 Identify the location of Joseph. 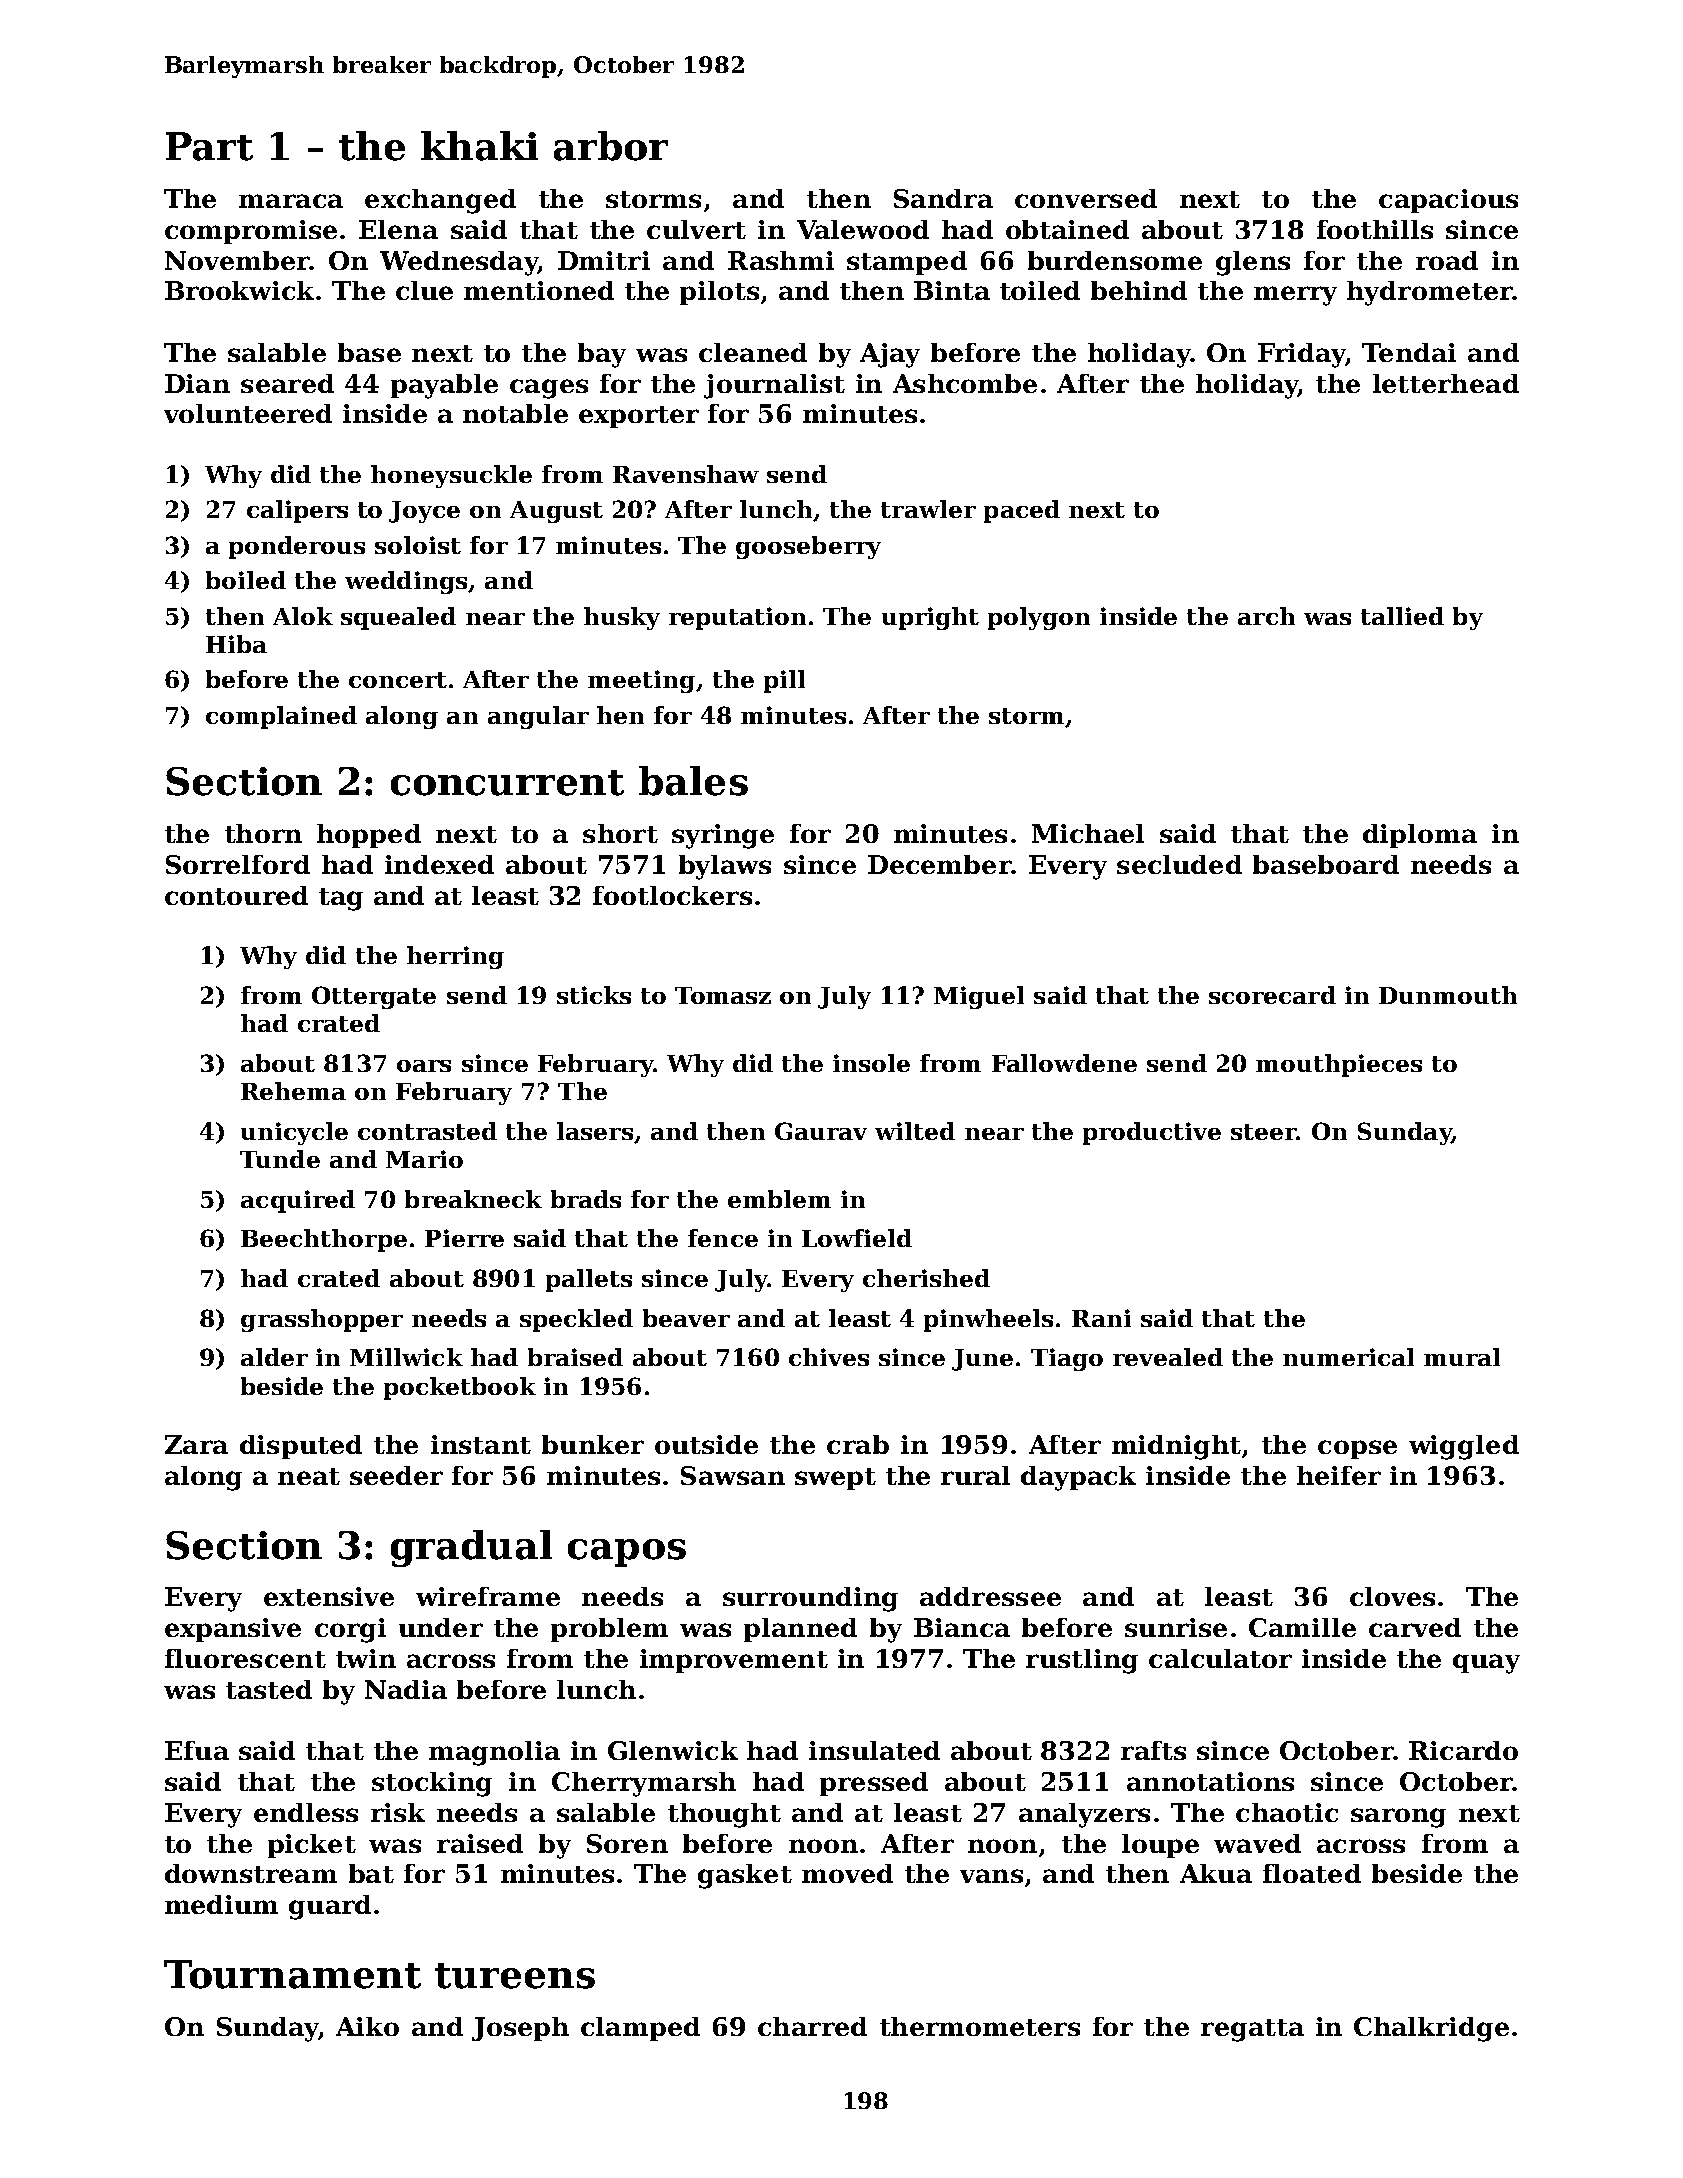
(520, 2029).
